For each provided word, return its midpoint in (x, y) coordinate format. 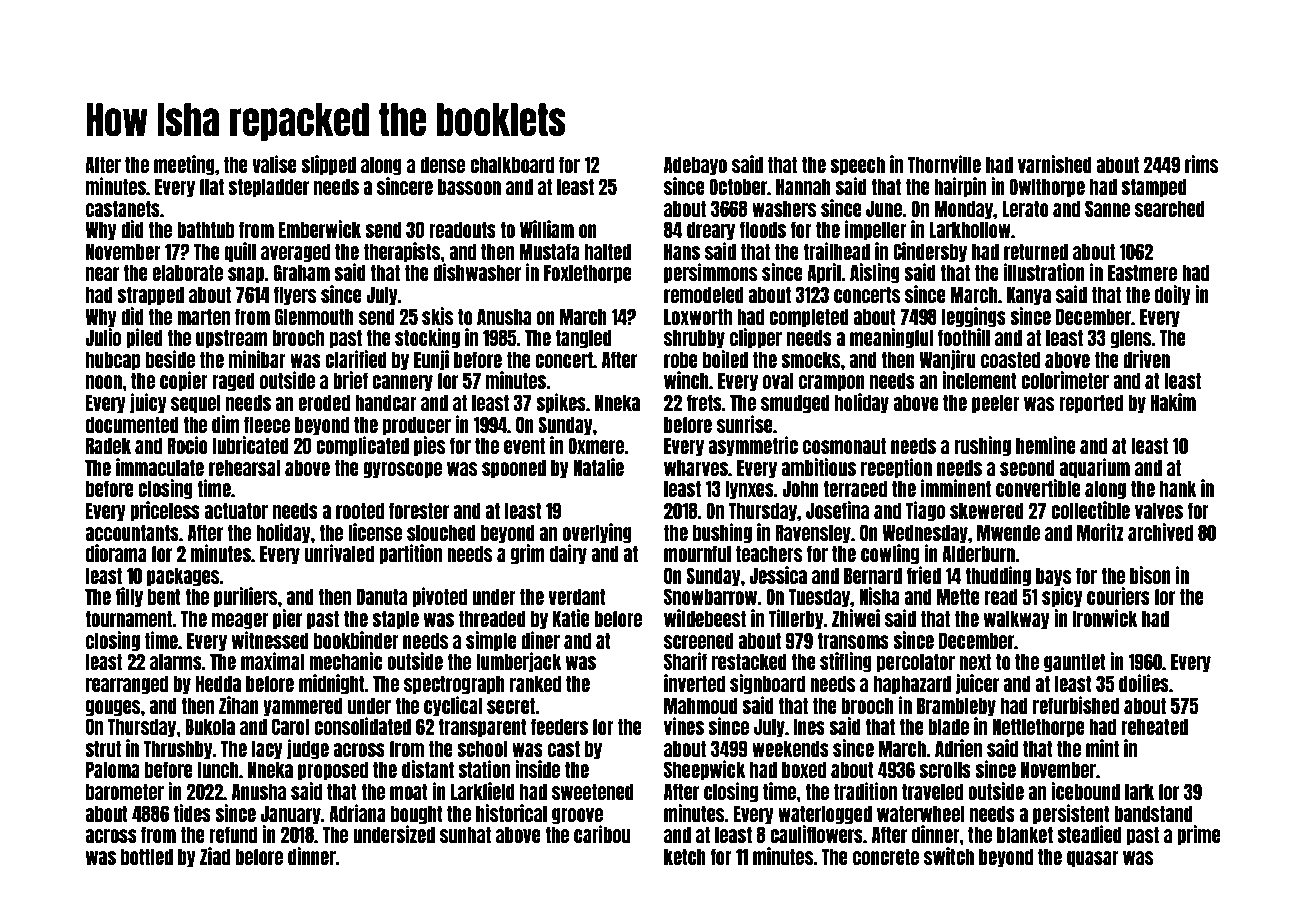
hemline (1046, 445)
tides (192, 813)
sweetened (593, 791)
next (975, 661)
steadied (1089, 834)
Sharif (685, 661)
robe (681, 359)
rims (1201, 164)
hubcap (113, 361)
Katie (571, 618)
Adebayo (695, 166)
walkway (1017, 620)
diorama (116, 553)
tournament (129, 618)
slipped (328, 165)
